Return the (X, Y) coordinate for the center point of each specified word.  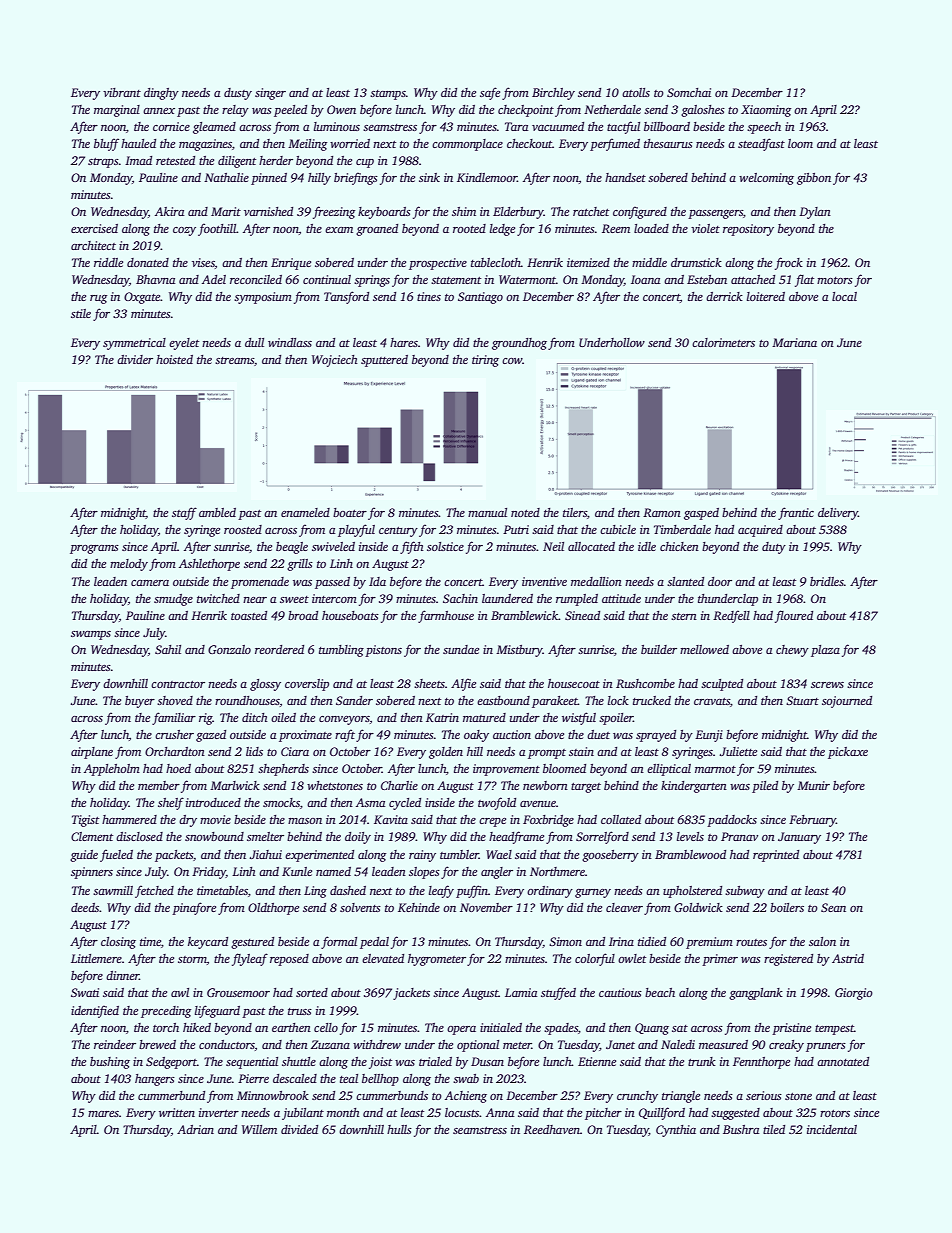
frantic (796, 513)
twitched (218, 598)
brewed (157, 1044)
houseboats (350, 615)
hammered (129, 819)
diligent (237, 162)
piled (765, 787)
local (844, 296)
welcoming (766, 179)
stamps (388, 95)
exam (339, 230)
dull (254, 342)
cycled (405, 804)
